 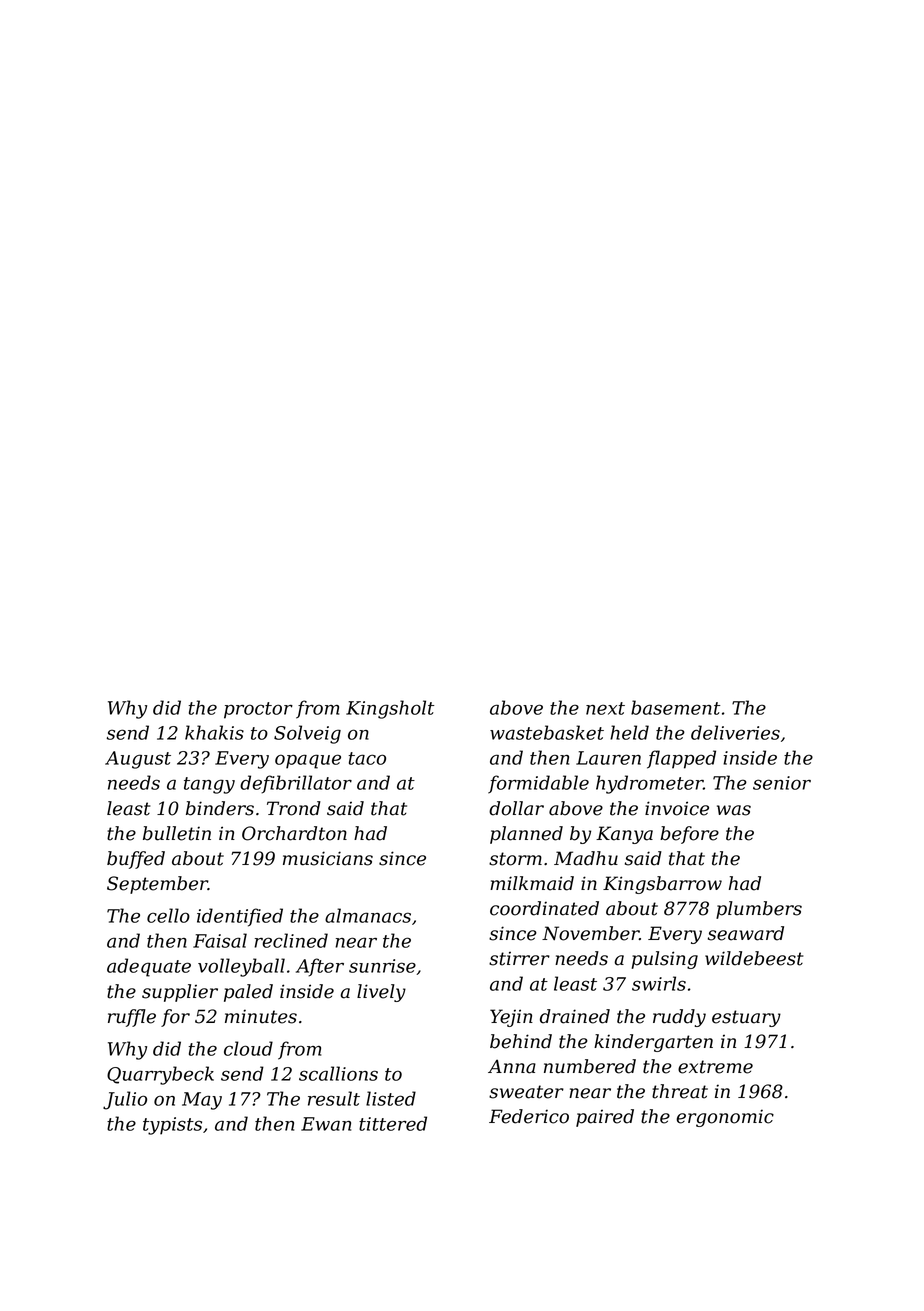 I want to click on volleyball, so click(x=241, y=967).
